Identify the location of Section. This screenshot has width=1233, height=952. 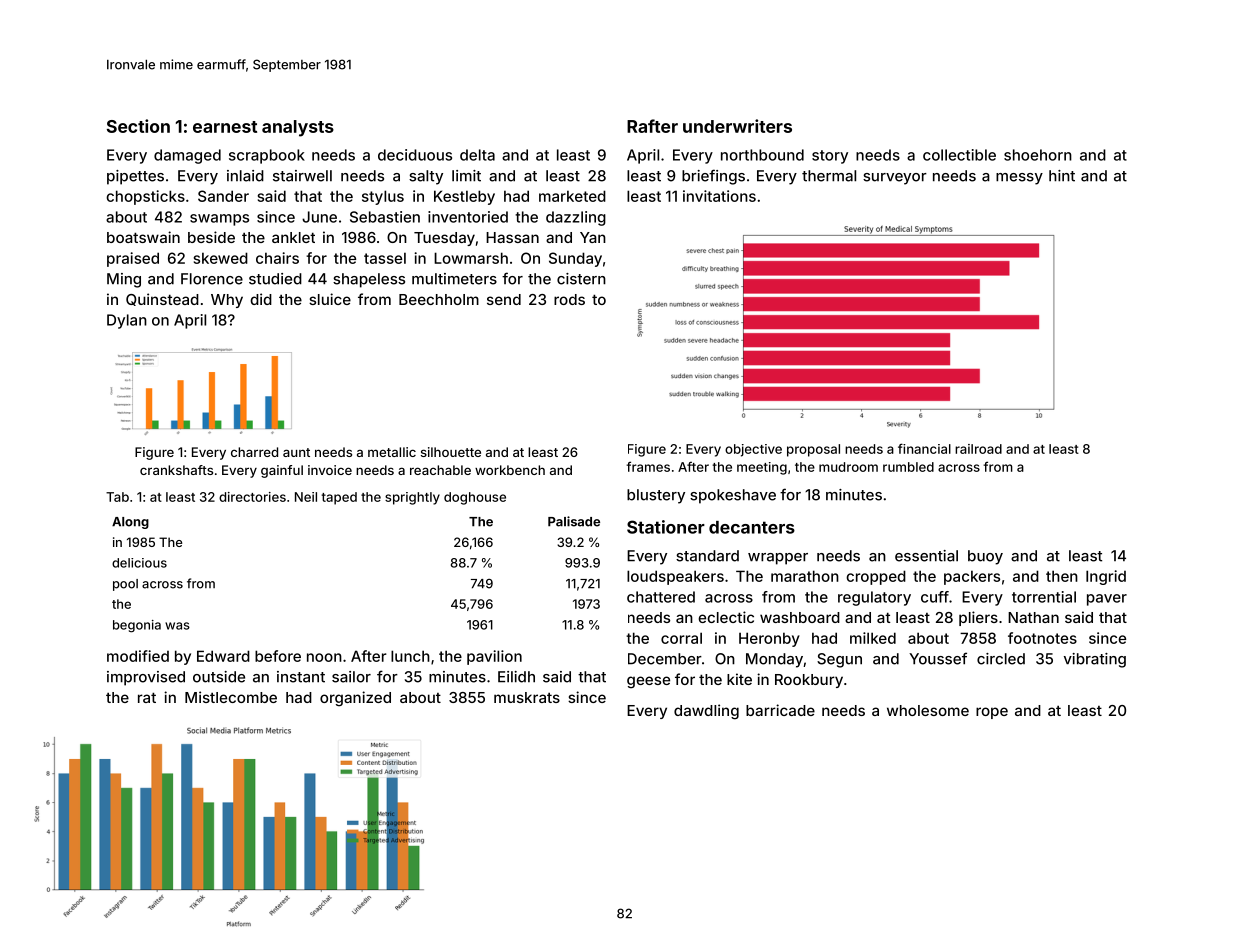
(138, 126).
